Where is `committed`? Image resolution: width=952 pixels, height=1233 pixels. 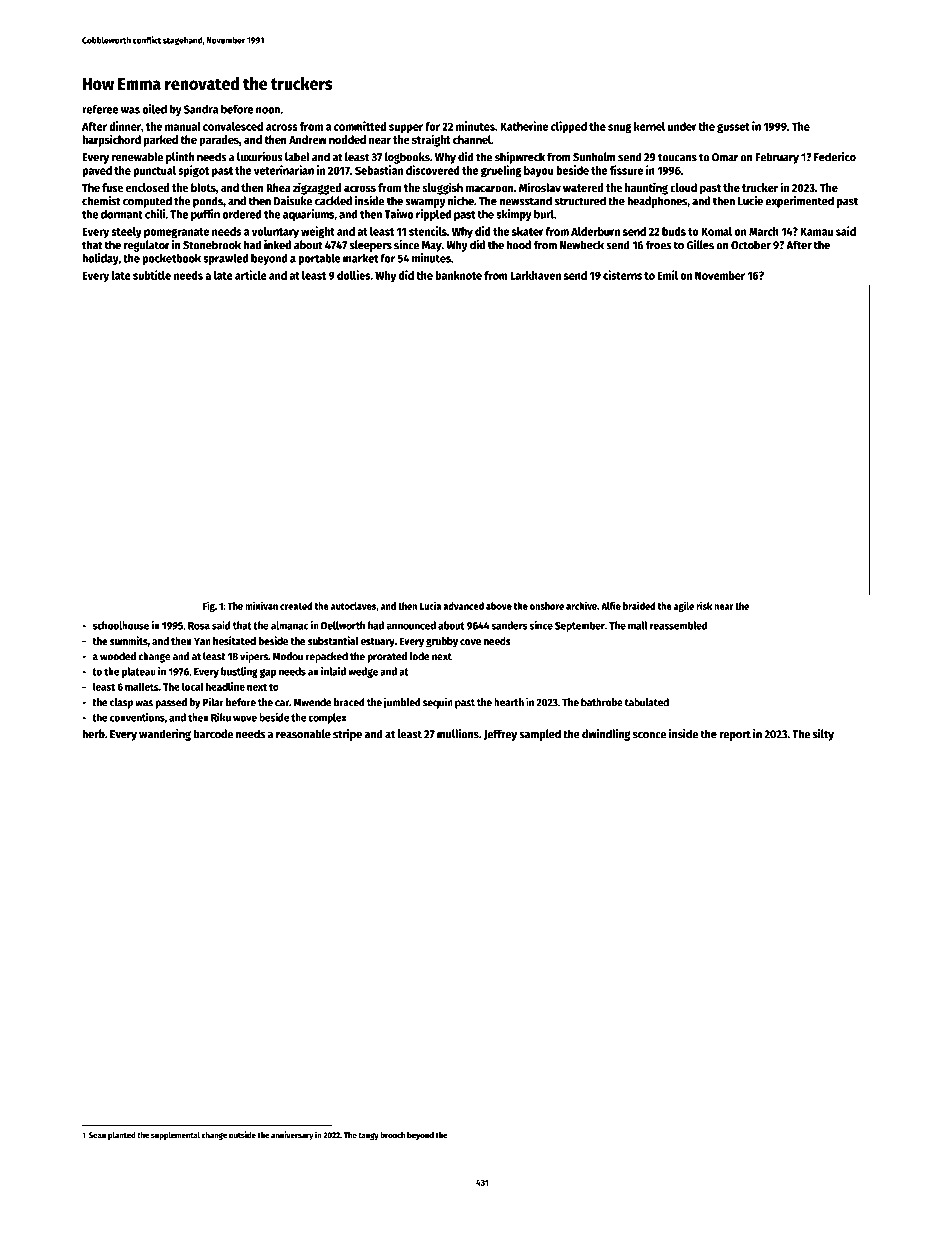
committed is located at coordinates (360, 126).
